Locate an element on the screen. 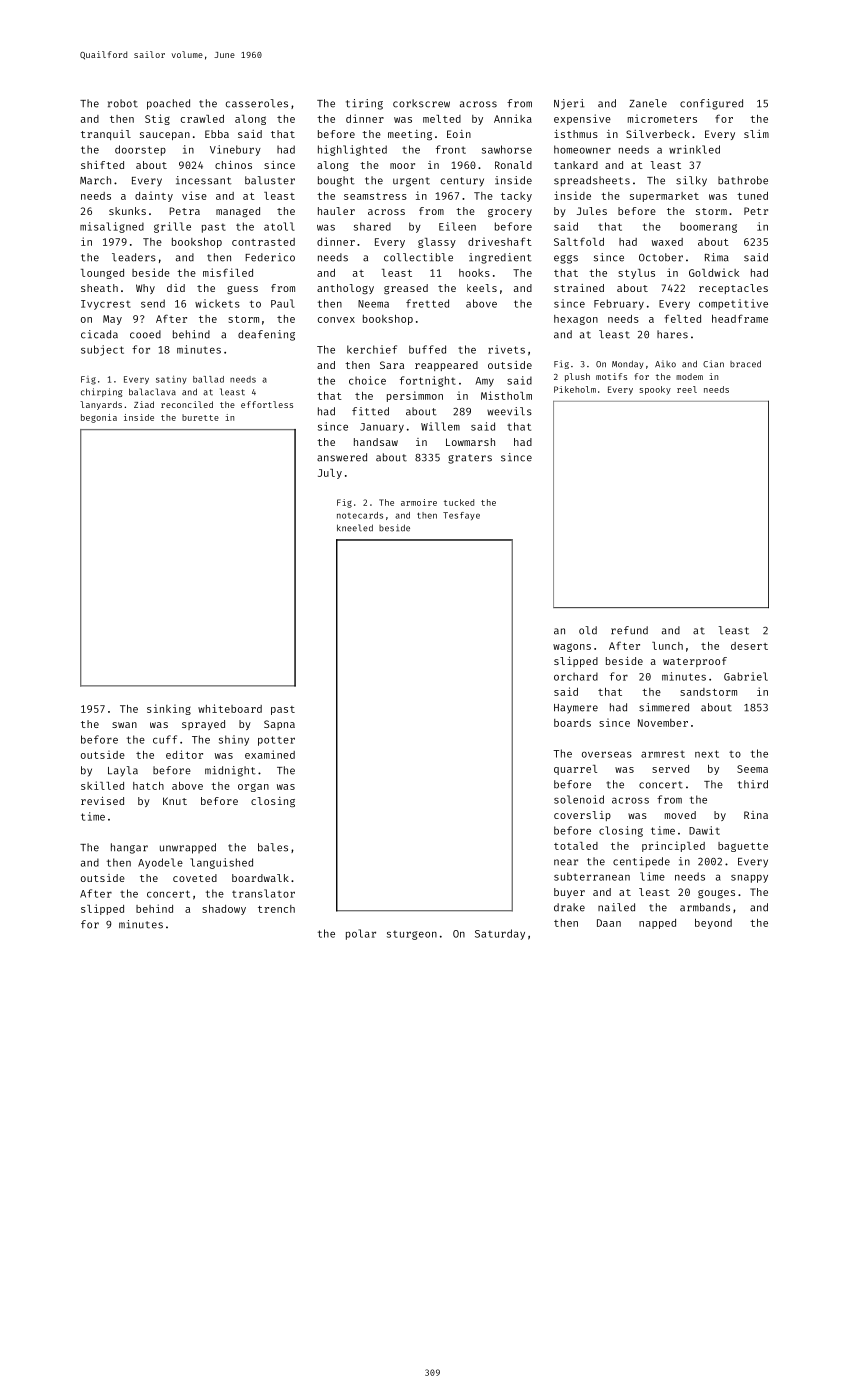  robot is located at coordinates (123, 103).
